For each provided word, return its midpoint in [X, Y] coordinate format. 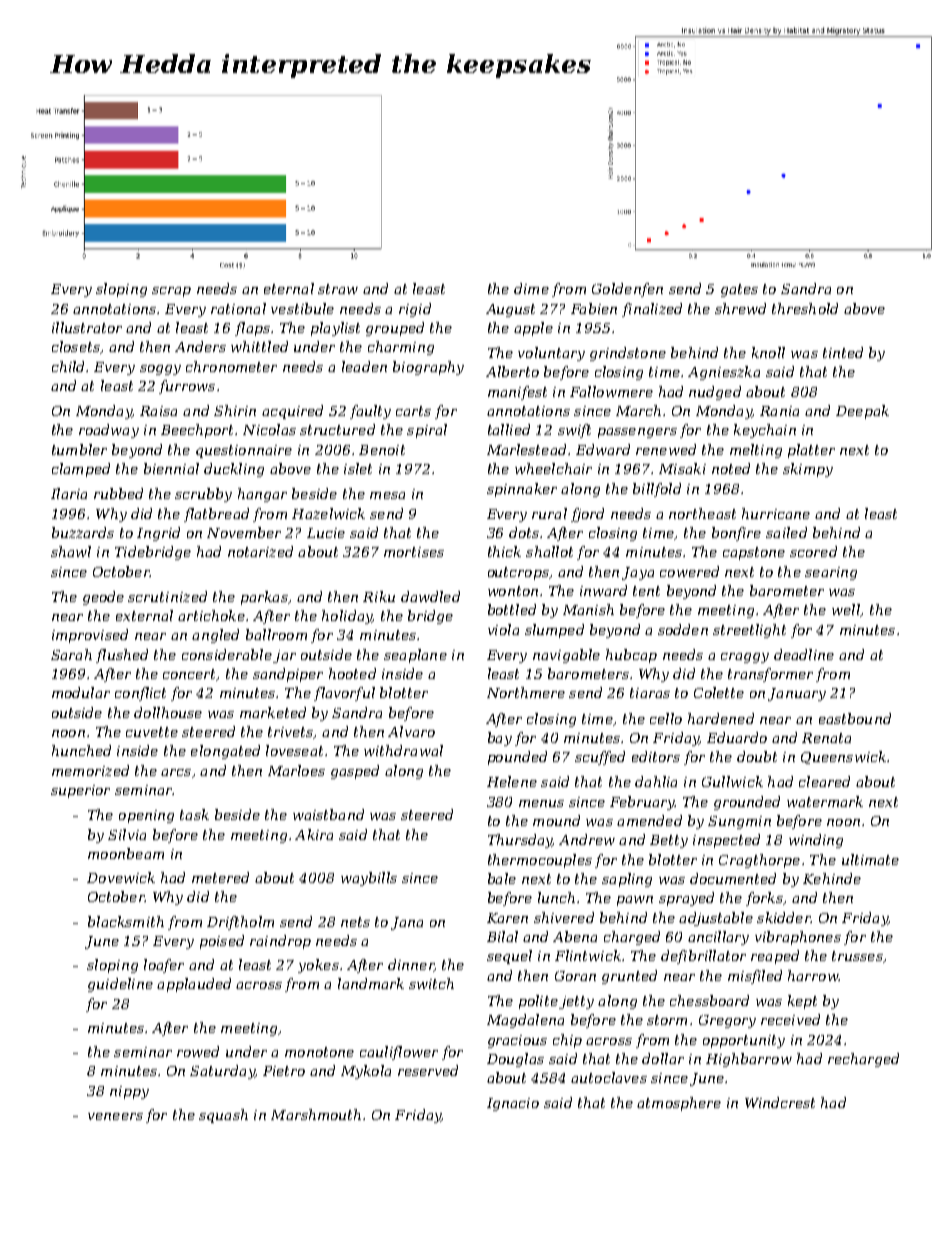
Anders [200, 346]
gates [739, 290]
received [790, 1019]
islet [358, 468]
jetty [576, 1002]
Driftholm [240, 923]
